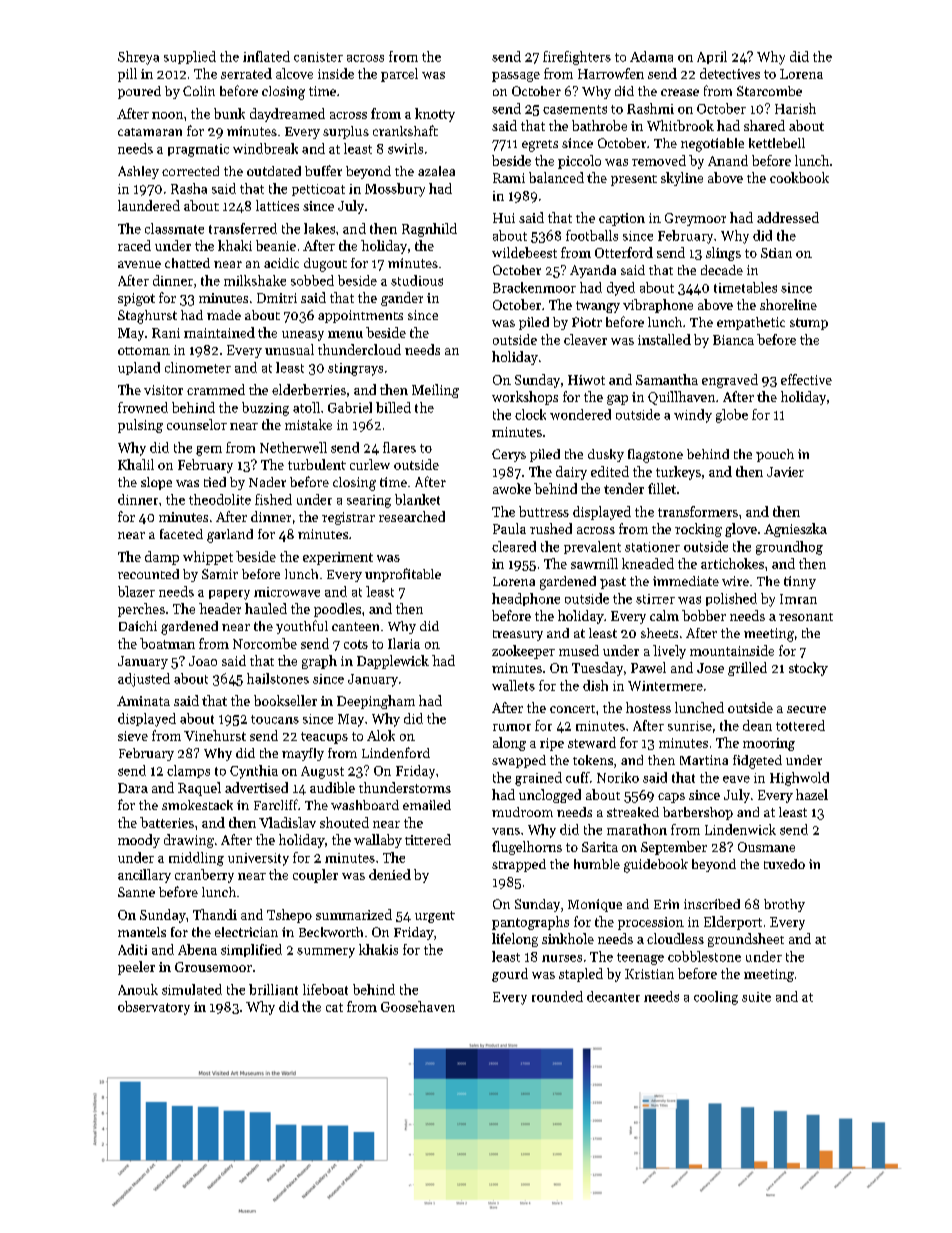 The image size is (952, 1233). What do you see at coordinates (651, 56) in the screenshot?
I see `Adama` at bounding box center [651, 56].
